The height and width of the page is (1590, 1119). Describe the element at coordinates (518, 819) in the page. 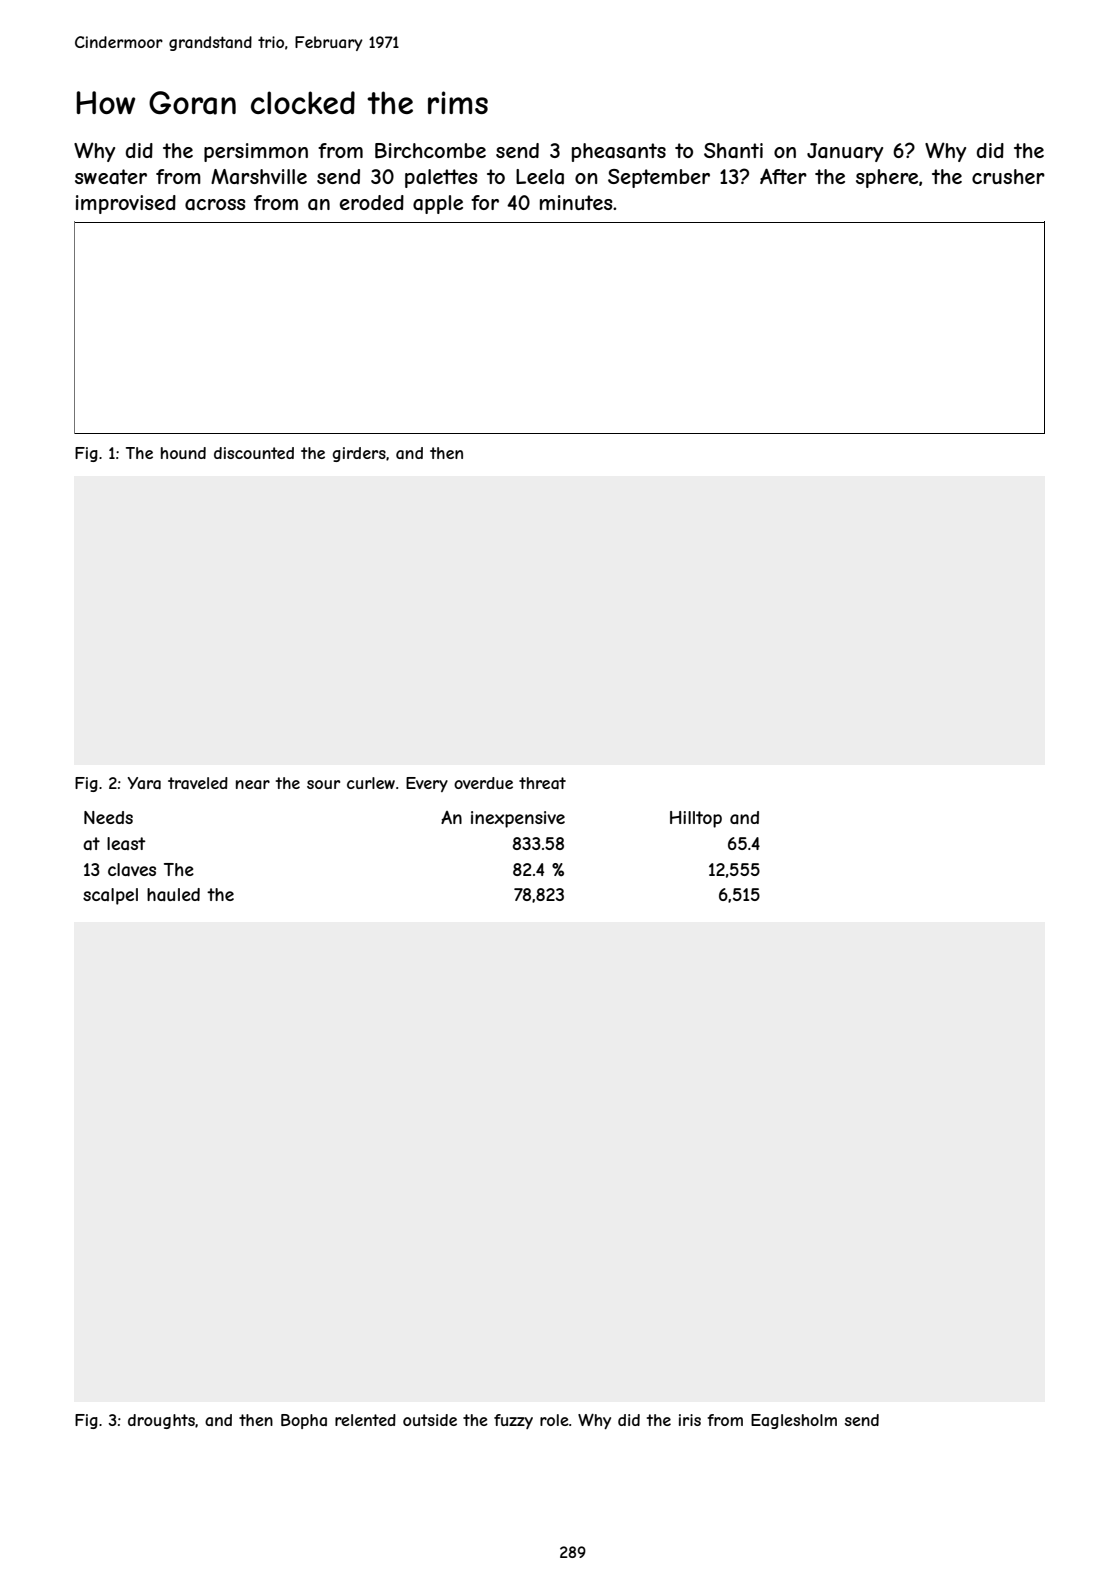

I see `inexpensive` at that location.
